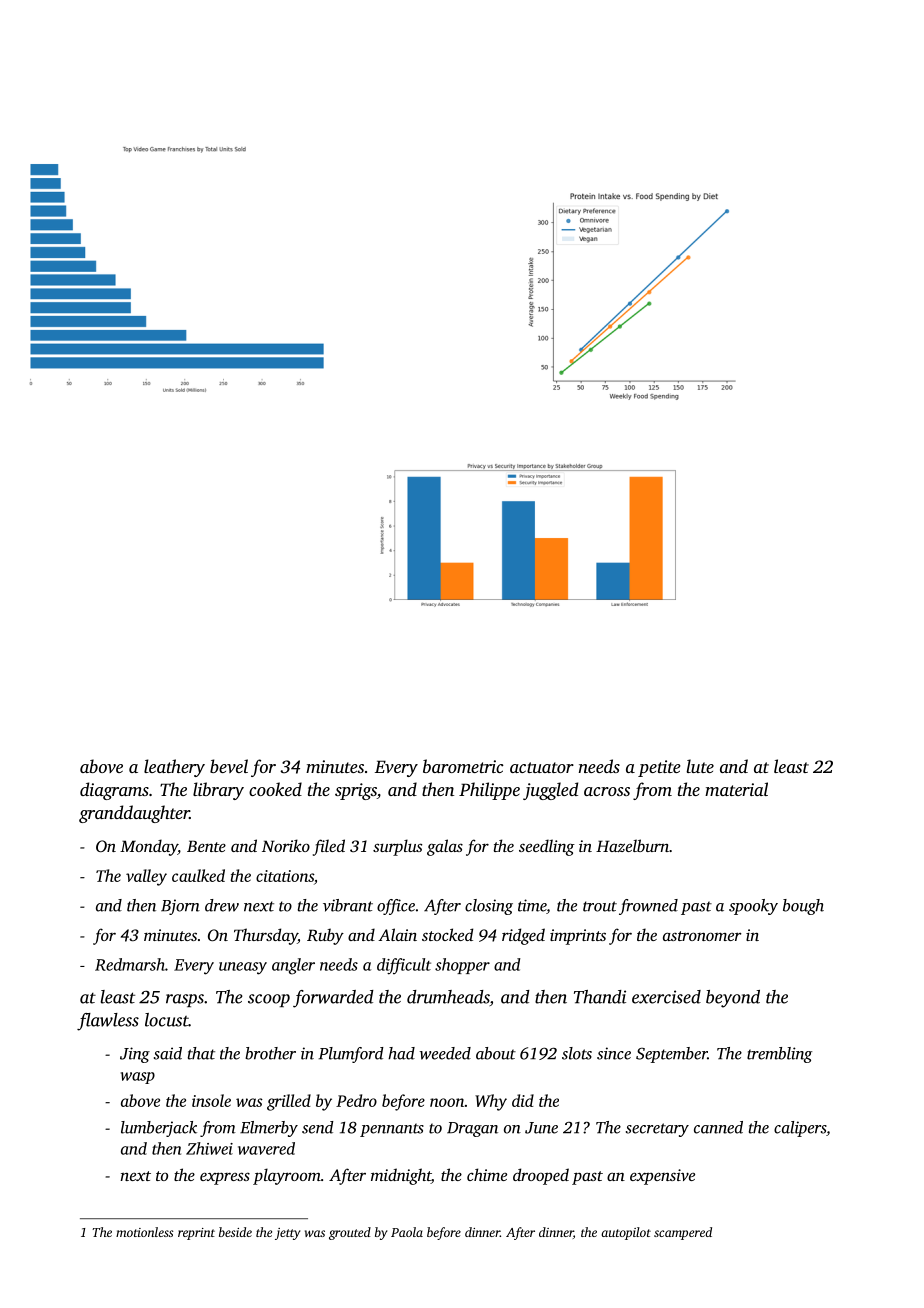 Image resolution: width=924 pixels, height=1308 pixels. What do you see at coordinates (229, 766) in the screenshot?
I see `bevel` at bounding box center [229, 766].
